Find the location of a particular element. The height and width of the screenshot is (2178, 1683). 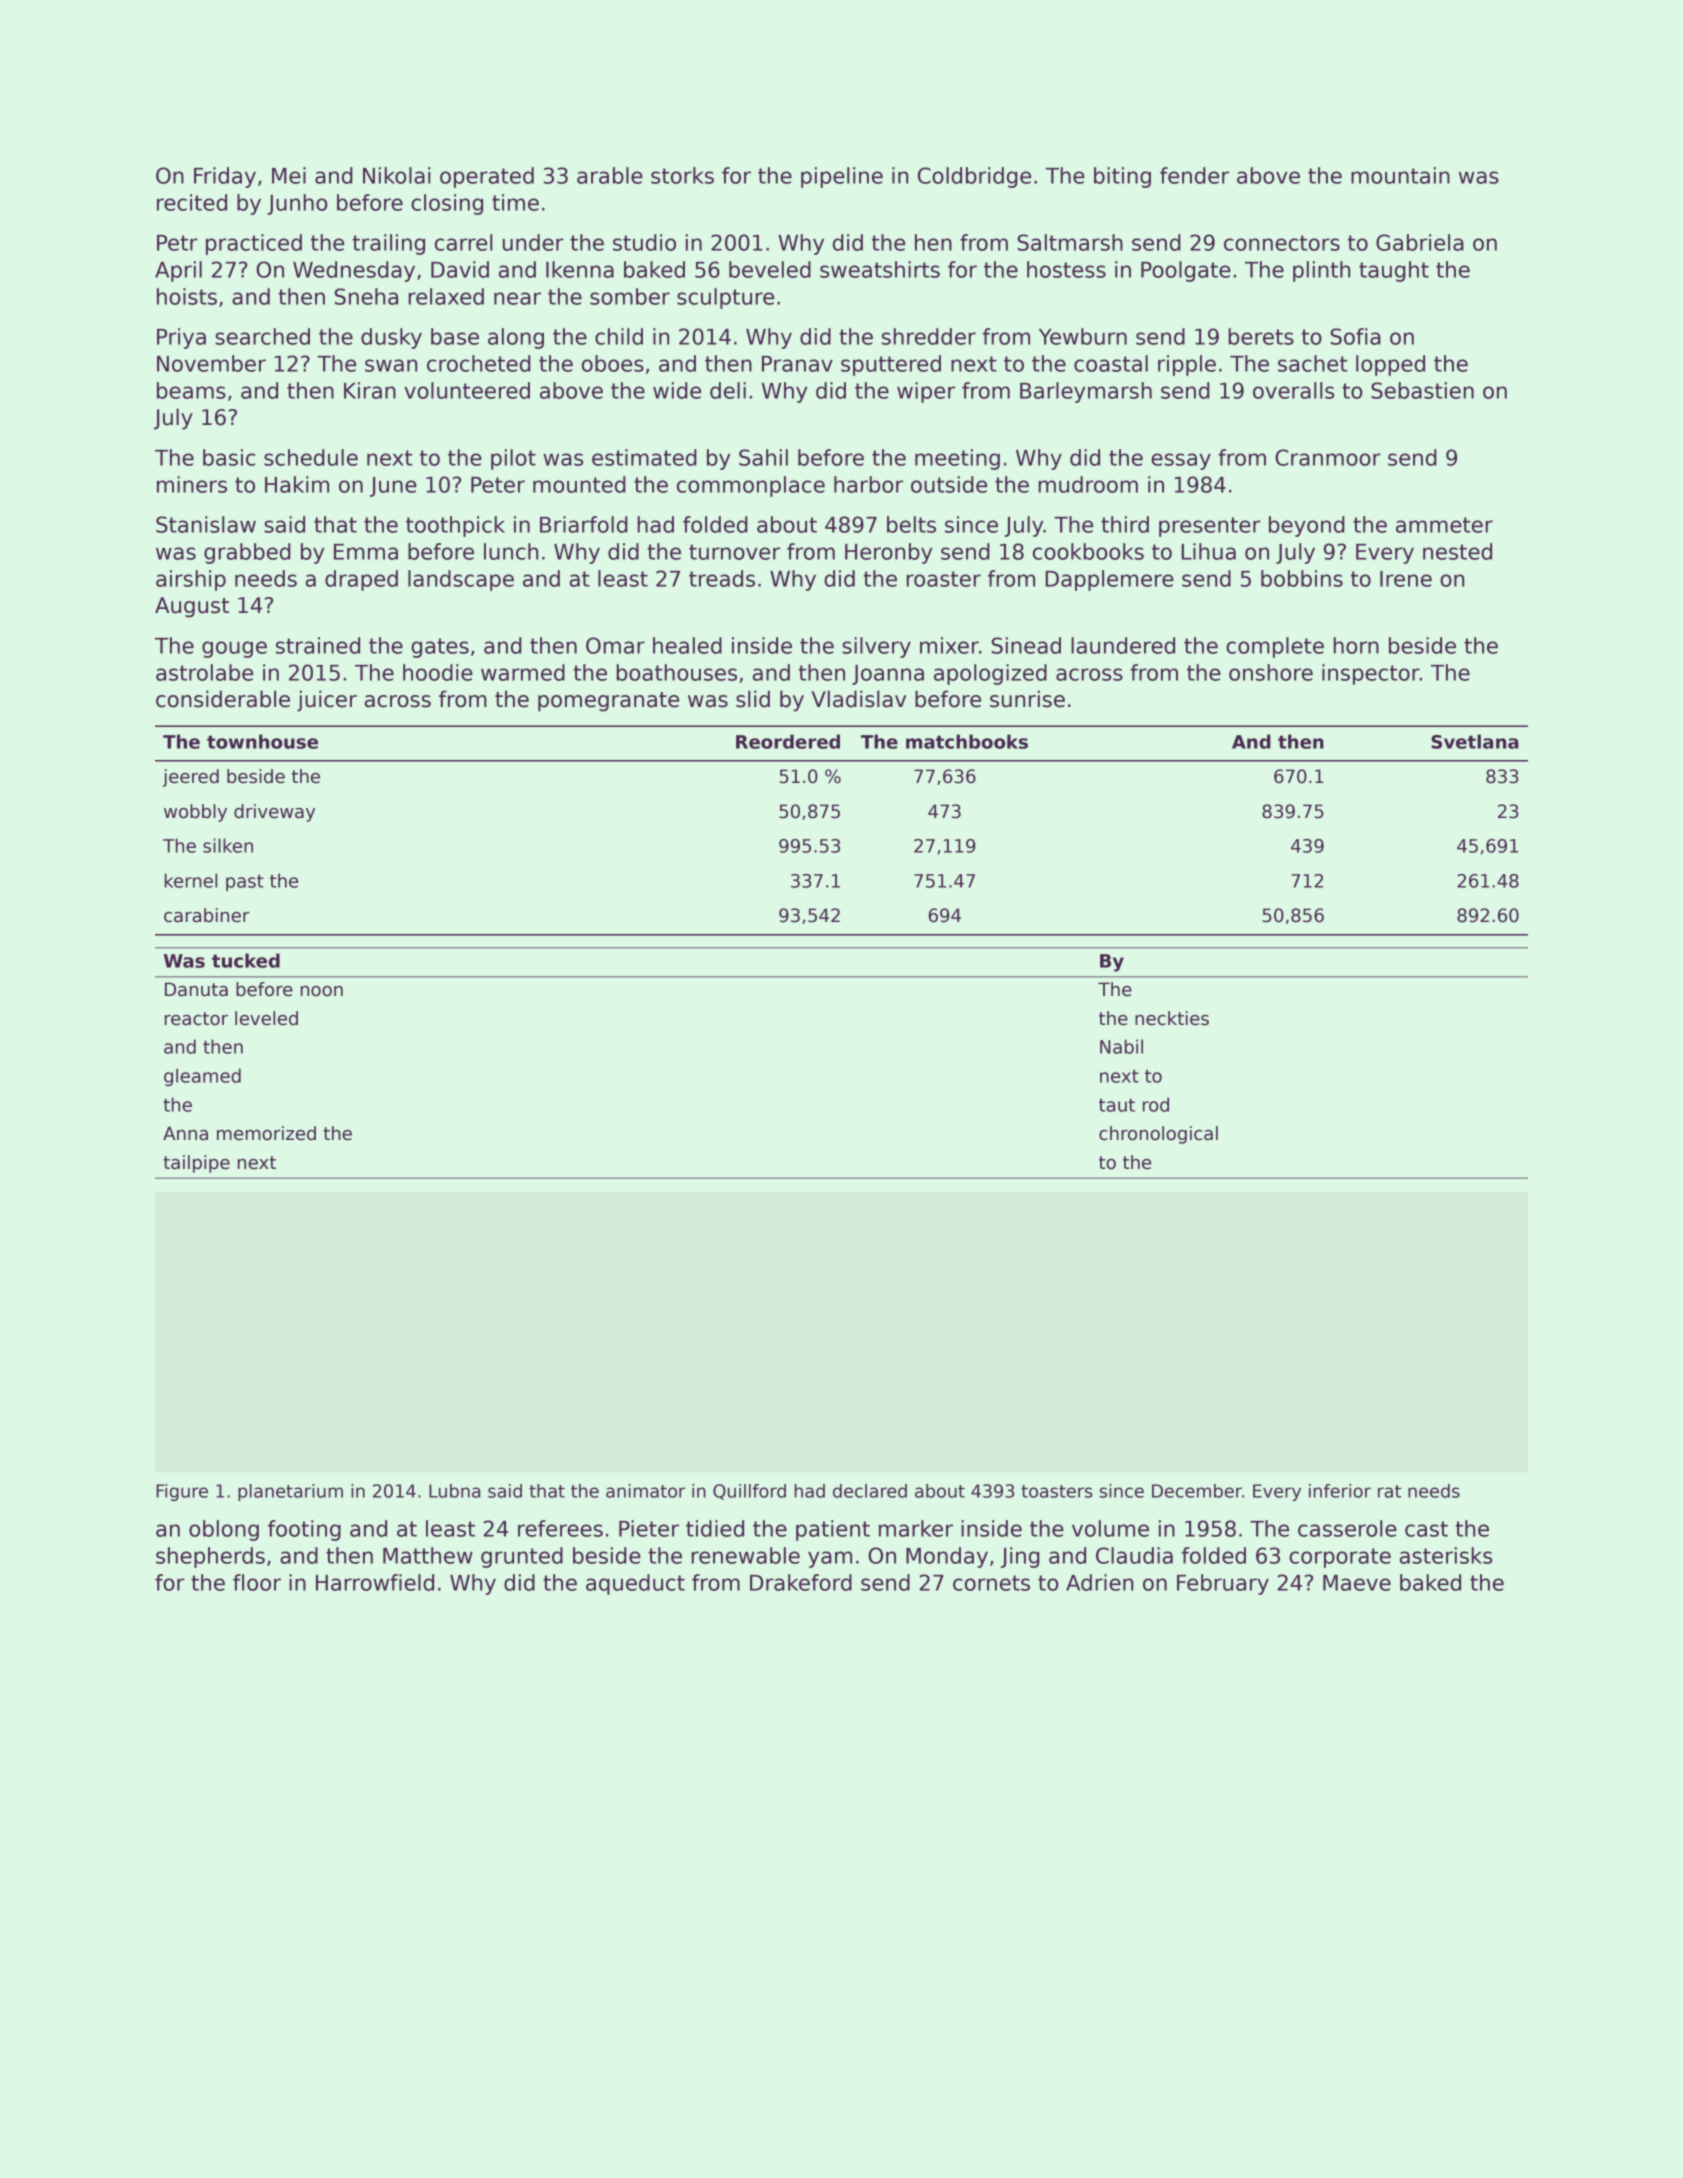

neckties is located at coordinates (1172, 1018).
